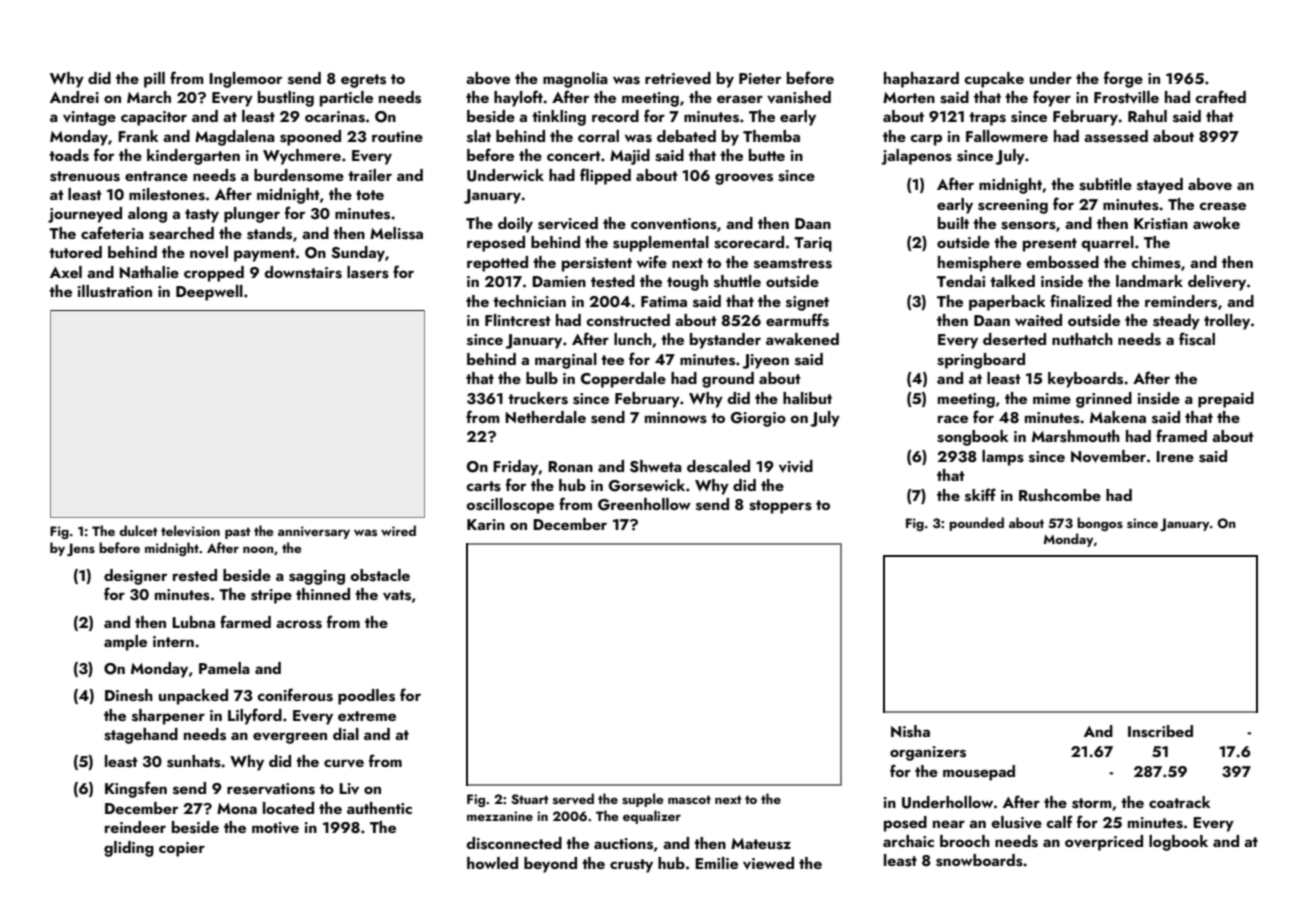 Image resolution: width=1308 pixels, height=924 pixels. I want to click on Inscribed, so click(1160, 731).
